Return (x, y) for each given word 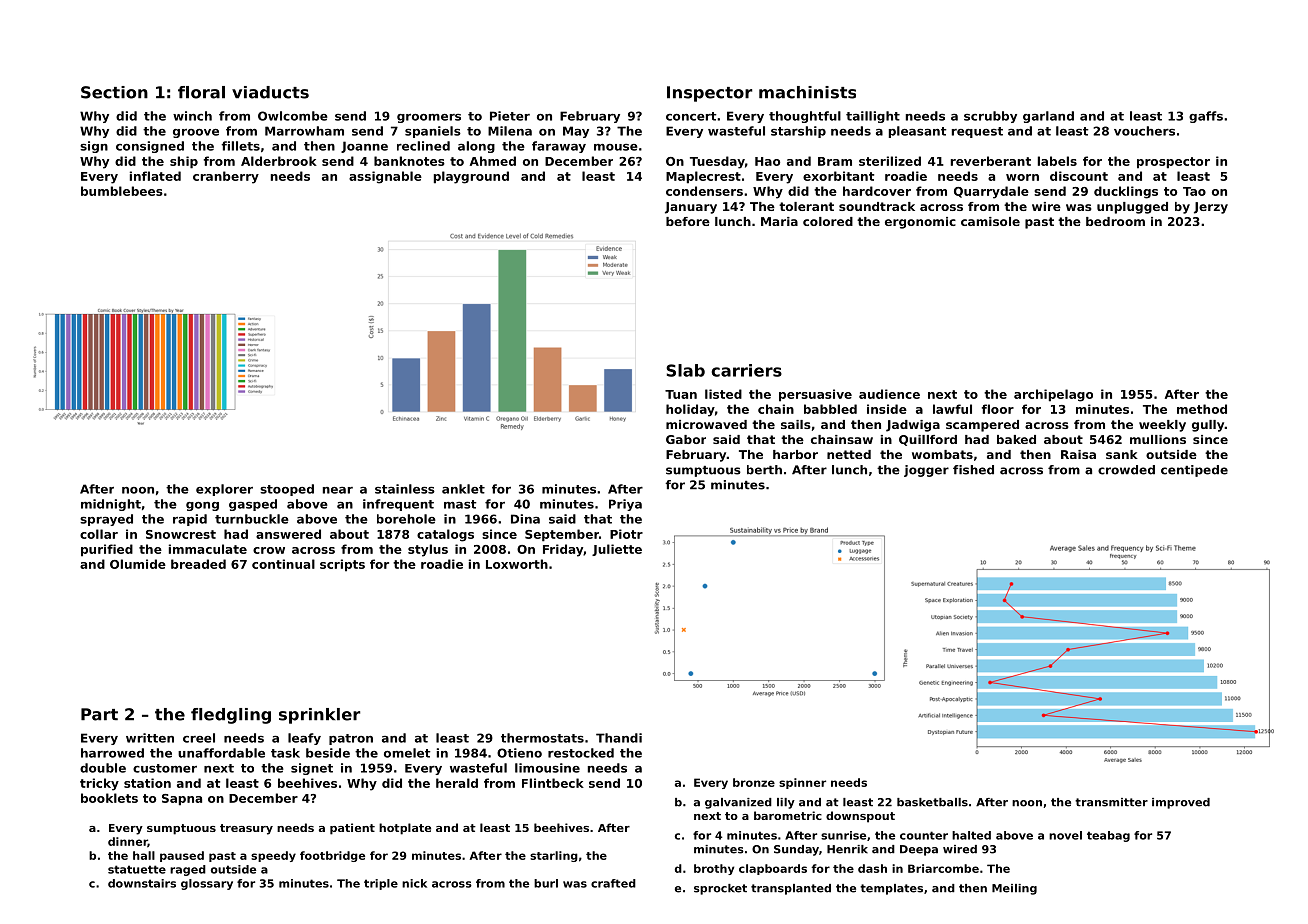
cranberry (226, 177)
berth (764, 470)
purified (107, 550)
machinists (807, 92)
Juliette (617, 550)
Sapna (182, 800)
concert (691, 116)
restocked (581, 753)
